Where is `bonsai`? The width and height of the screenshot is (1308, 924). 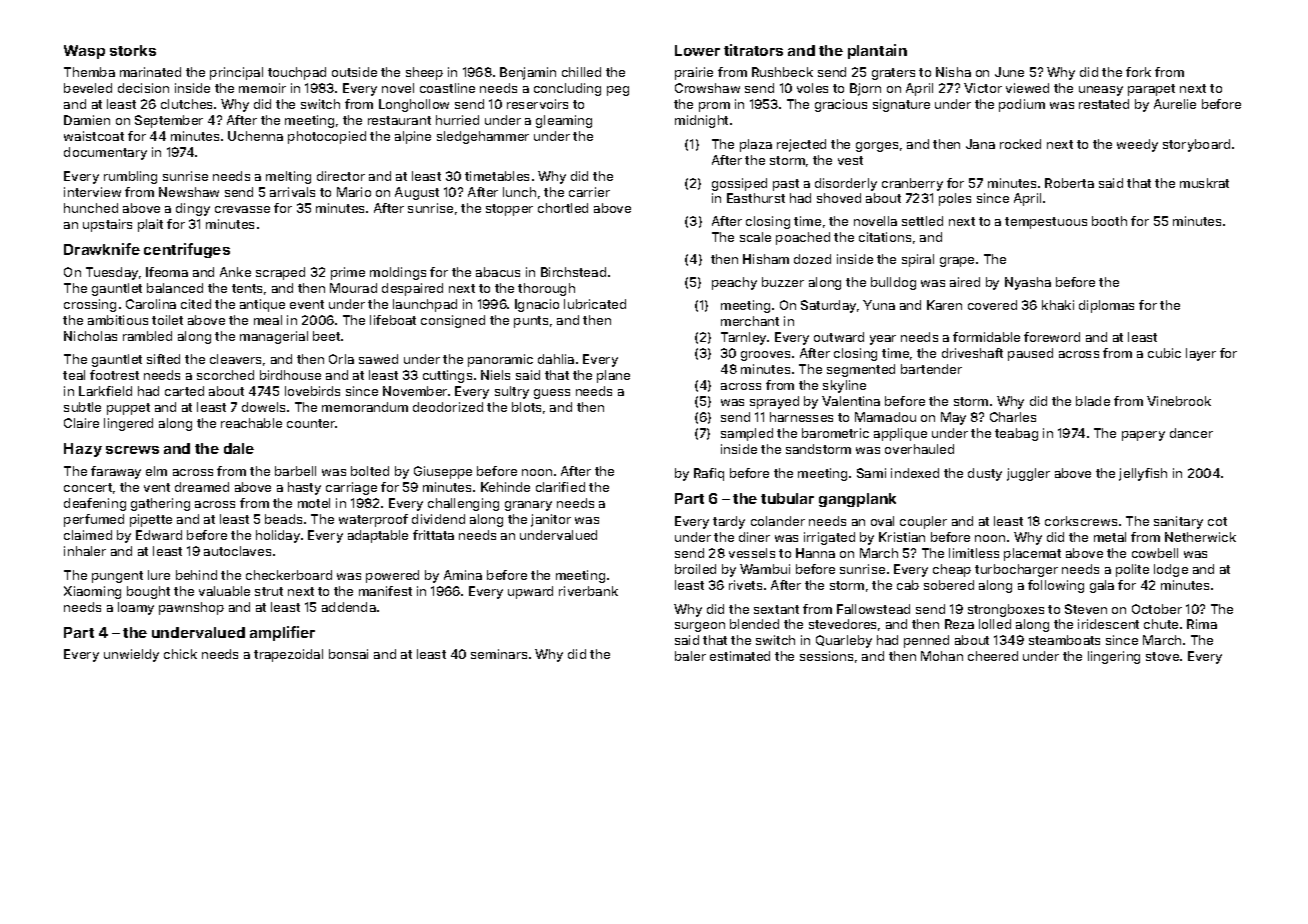 bonsai is located at coordinates (348, 654).
